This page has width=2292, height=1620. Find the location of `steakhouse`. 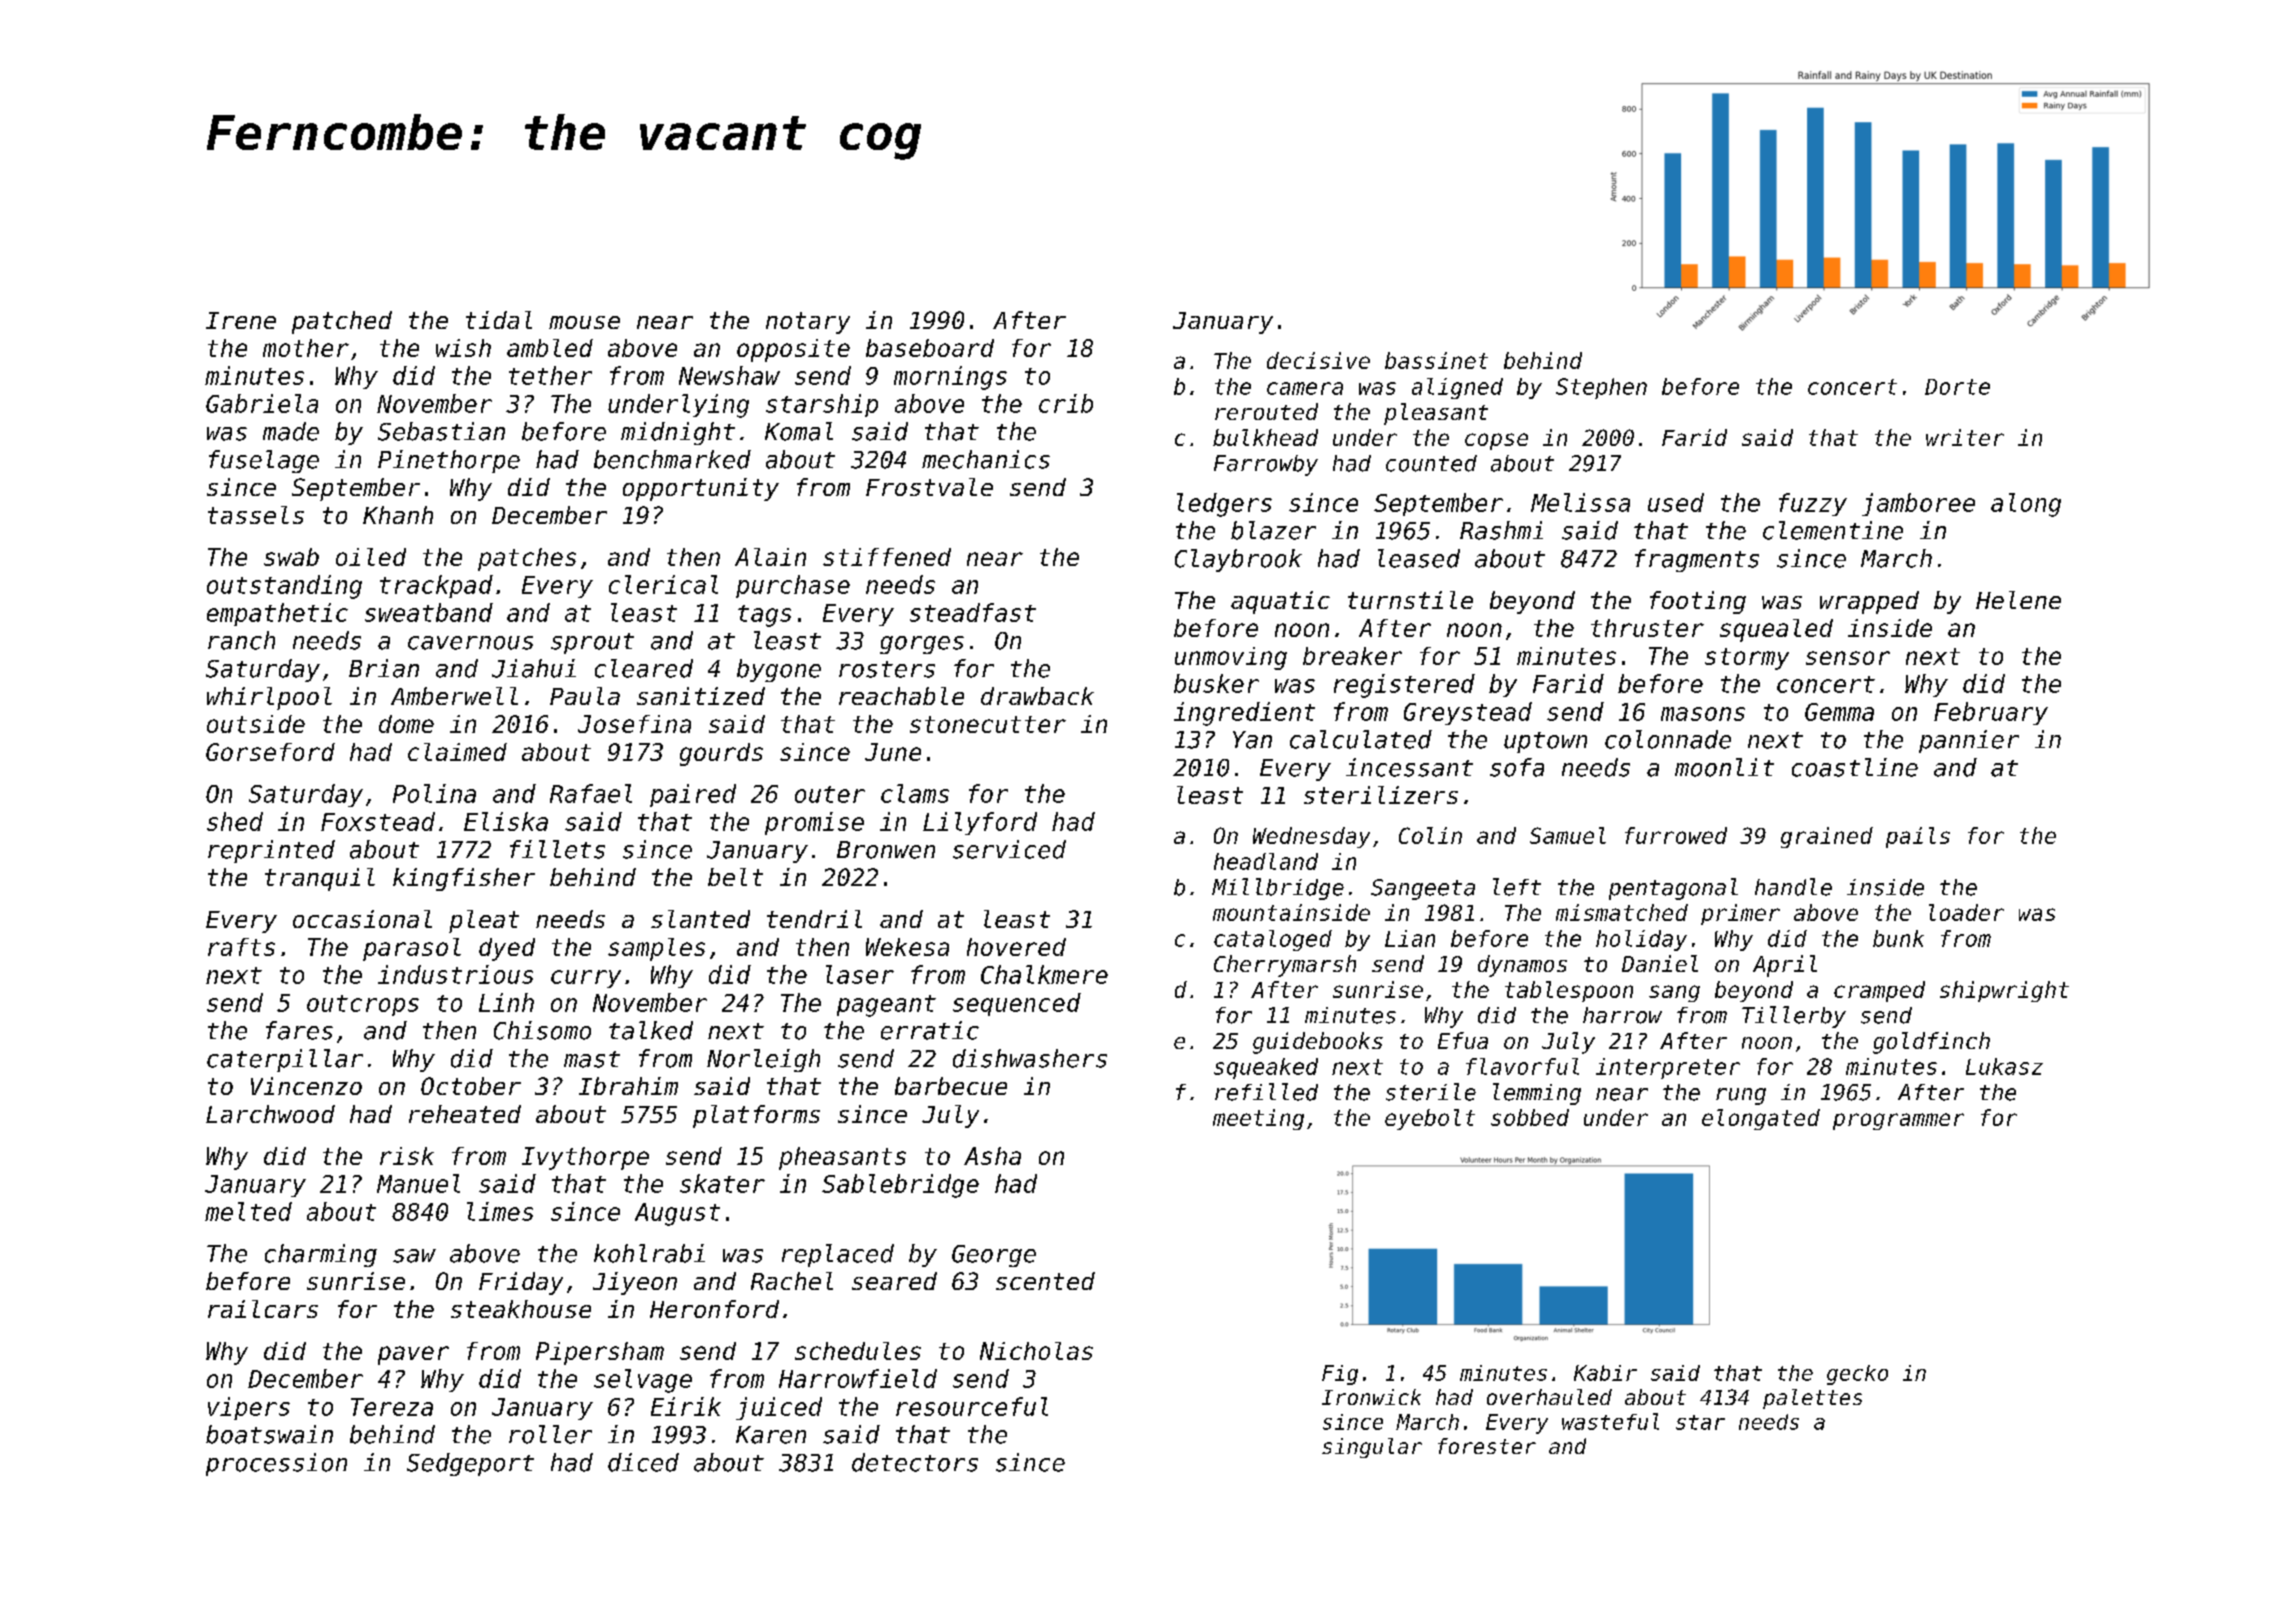

steakhouse is located at coordinates (521, 1309).
